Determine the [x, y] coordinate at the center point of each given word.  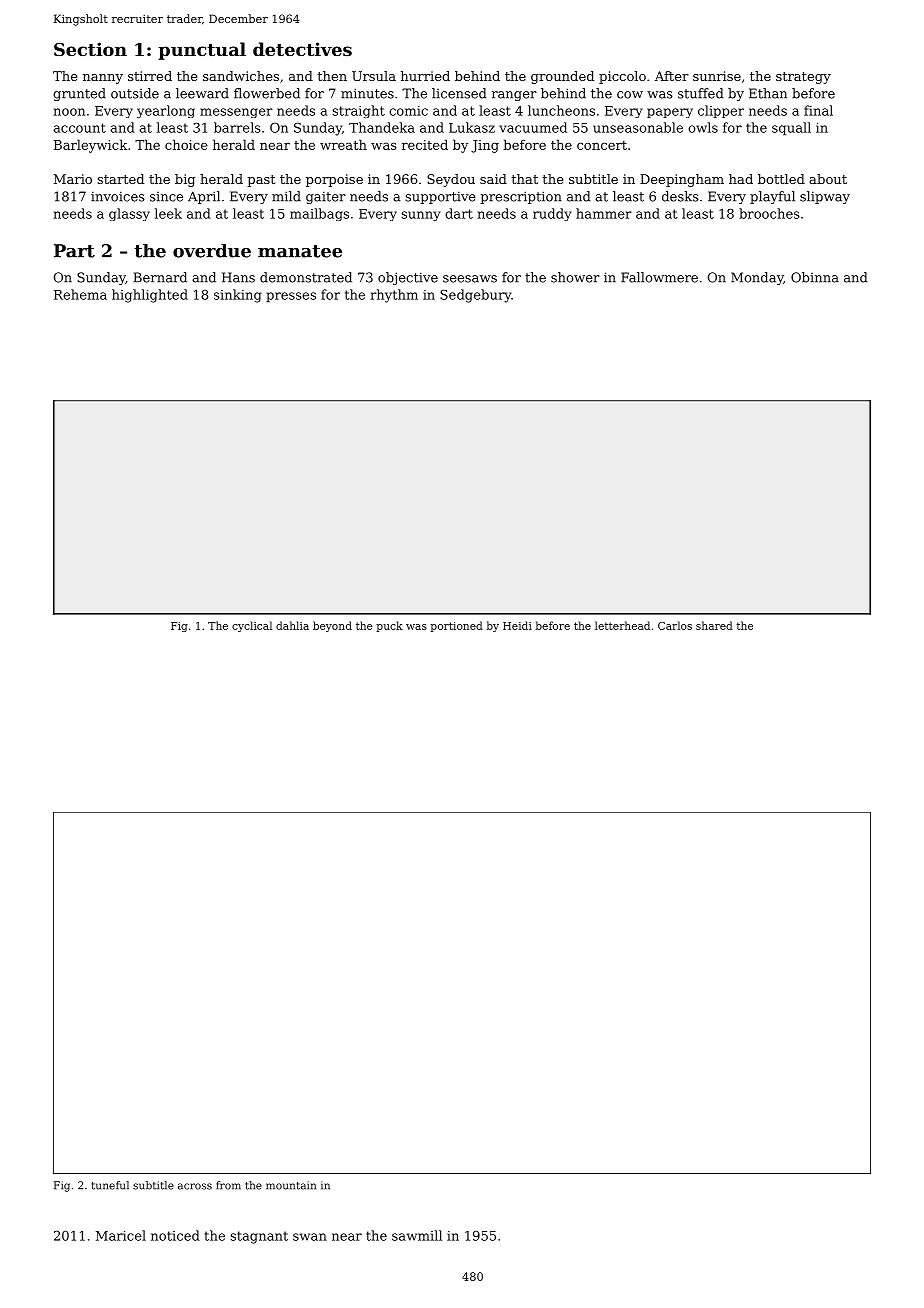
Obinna [815, 277]
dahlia [292, 625]
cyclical [252, 626]
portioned [457, 626]
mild [286, 196]
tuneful [110, 1185]
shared [714, 625]
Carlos [675, 625]
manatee [300, 251]
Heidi [517, 625]
